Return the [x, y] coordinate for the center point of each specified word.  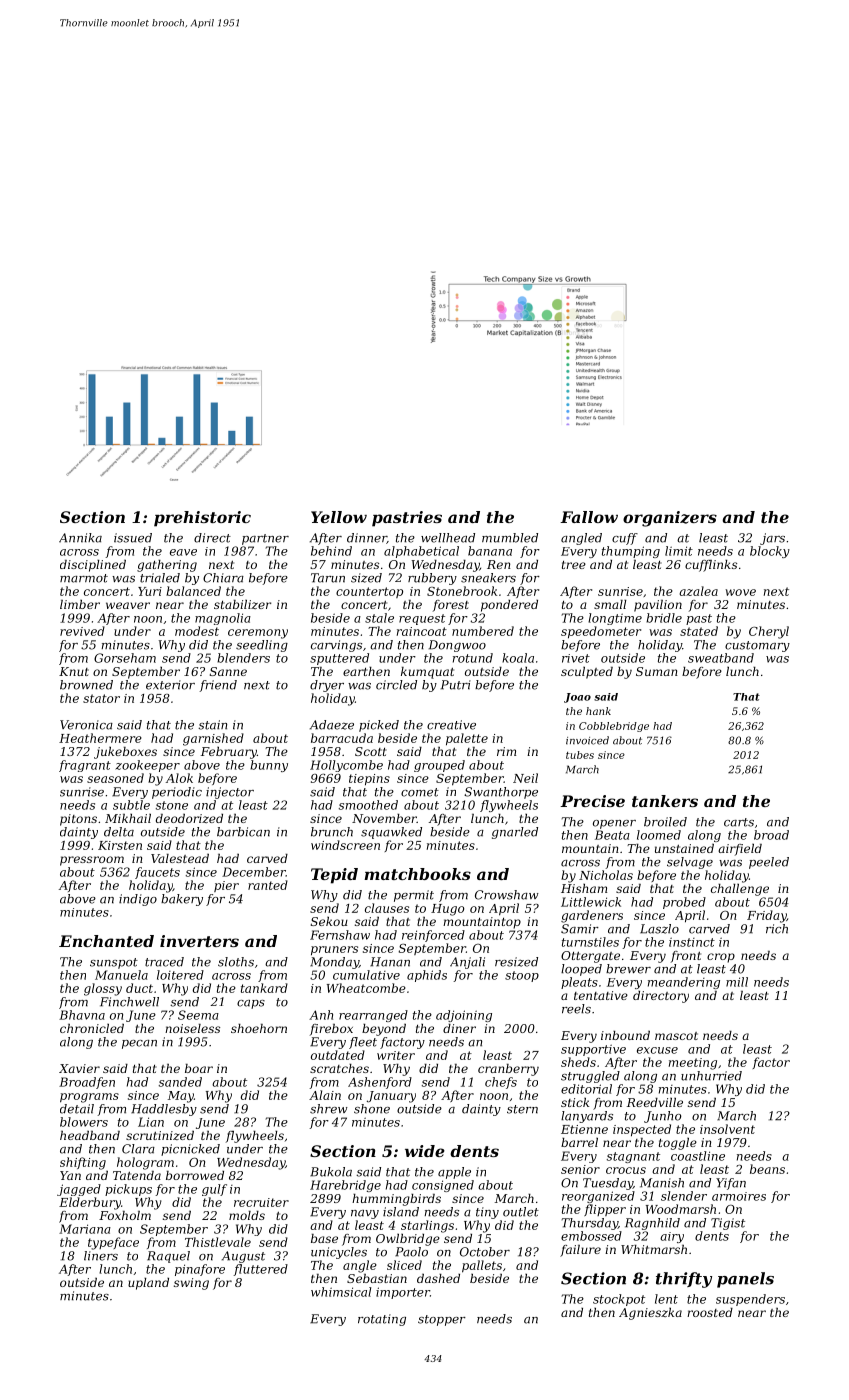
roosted [710, 1312]
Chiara [223, 578]
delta [119, 832]
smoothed [368, 805]
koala [518, 658]
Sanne [228, 671]
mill [737, 982]
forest [451, 606]
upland [148, 1284]
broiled [665, 822]
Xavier [79, 1068]
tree [574, 565]
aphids [427, 976]
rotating [382, 1320]
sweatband [721, 658]
